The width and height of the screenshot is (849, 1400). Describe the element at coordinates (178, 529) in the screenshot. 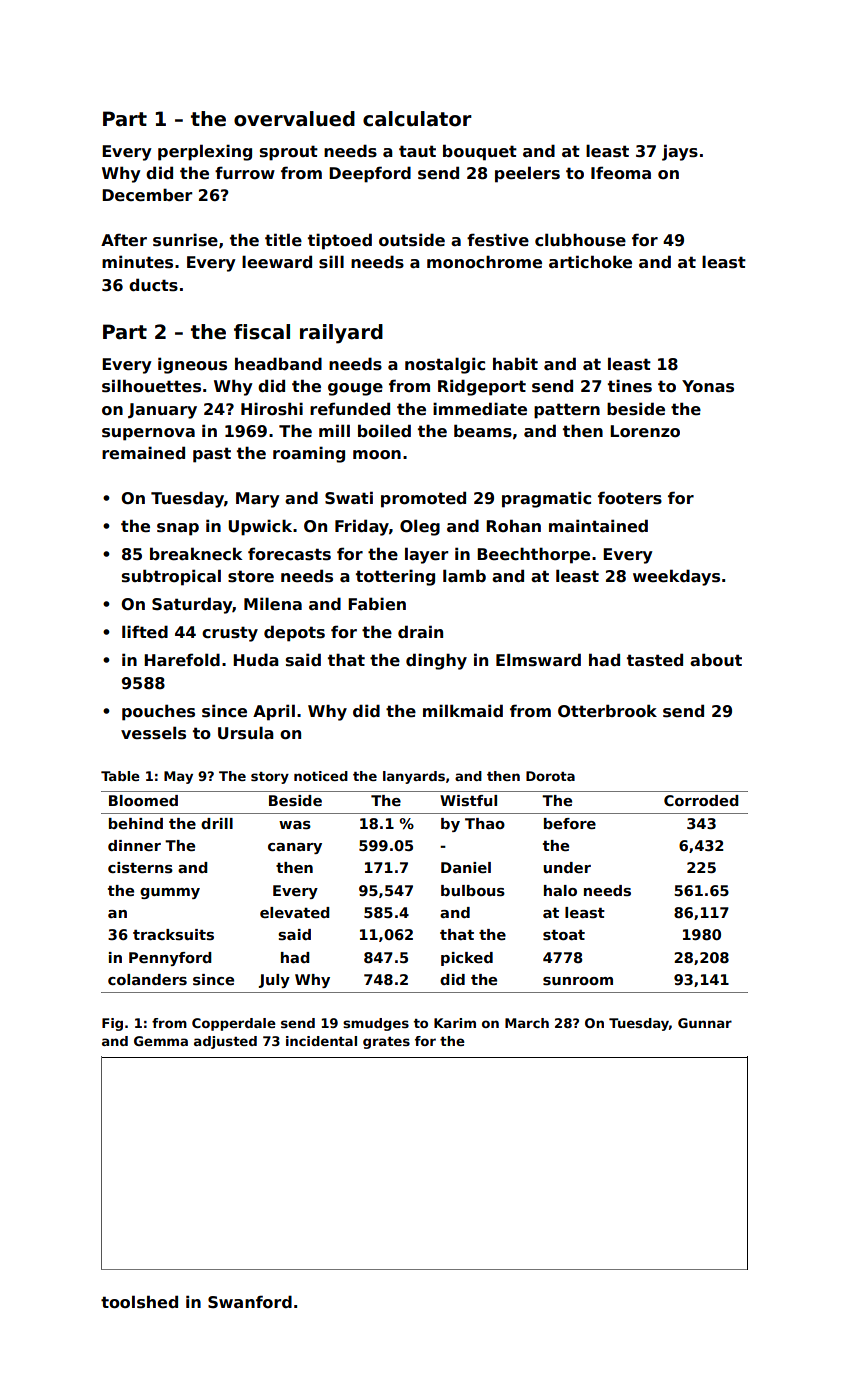

I see `snap` at that location.
